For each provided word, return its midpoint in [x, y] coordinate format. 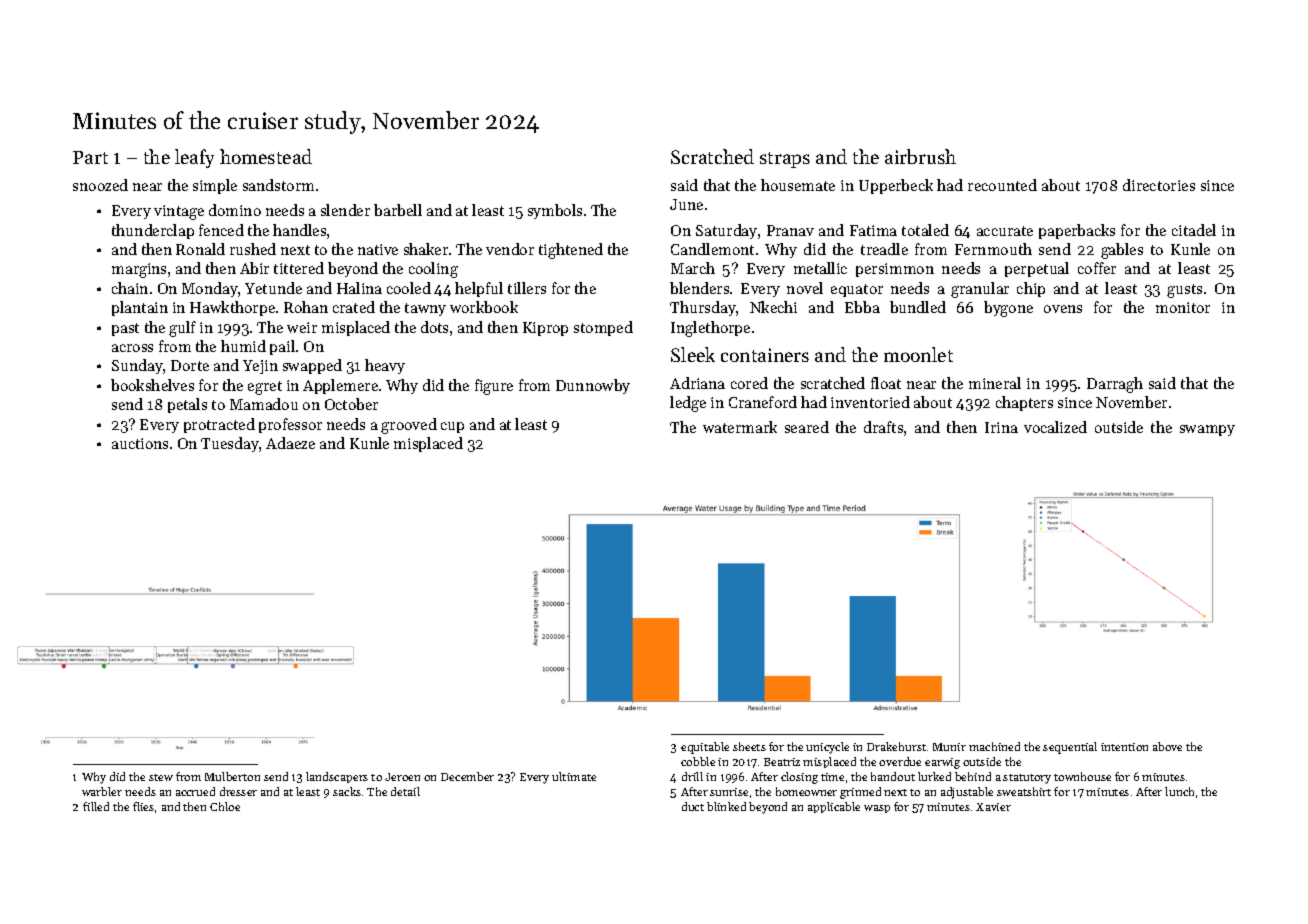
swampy [1207, 430]
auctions [140, 443]
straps [785, 160]
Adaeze [290, 443]
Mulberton [232, 776]
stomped [603, 328]
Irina [1001, 427]
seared [807, 427]
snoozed [100, 185]
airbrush [920, 156]
